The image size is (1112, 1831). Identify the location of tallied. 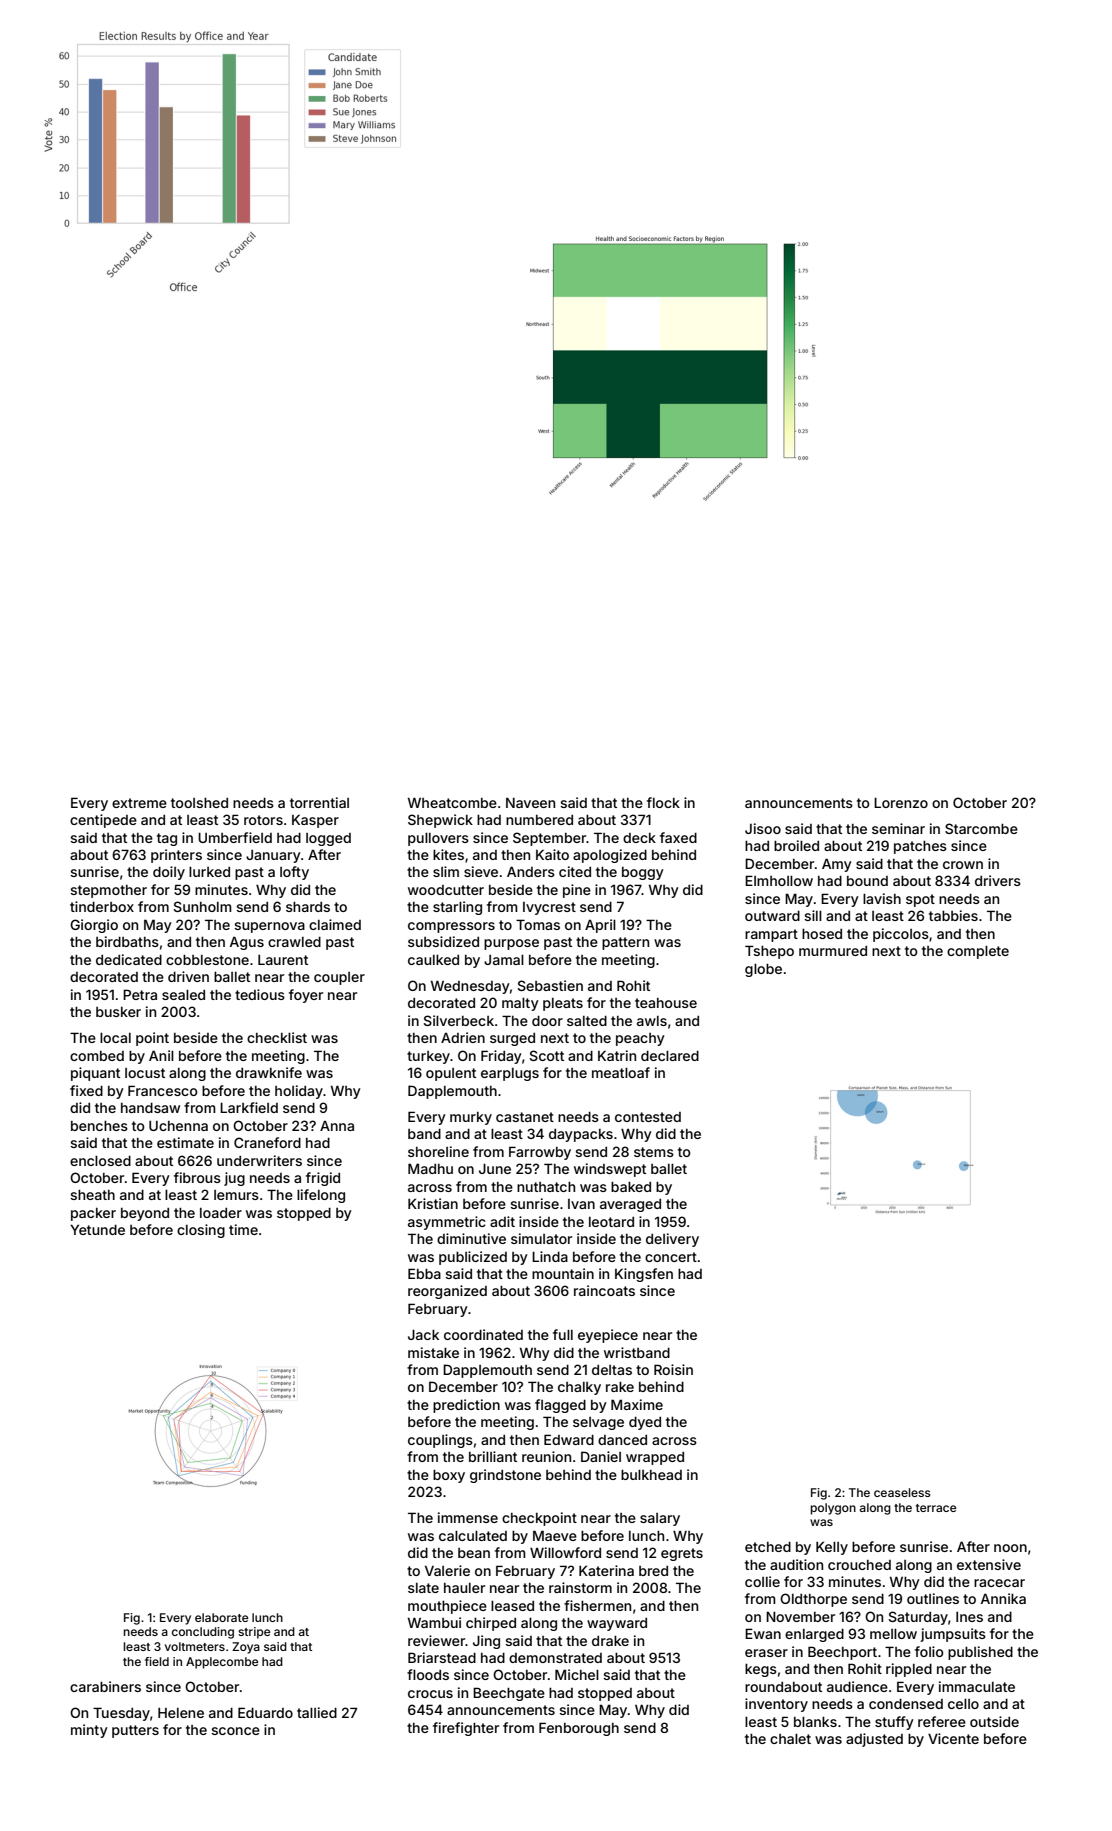
(317, 1712).
